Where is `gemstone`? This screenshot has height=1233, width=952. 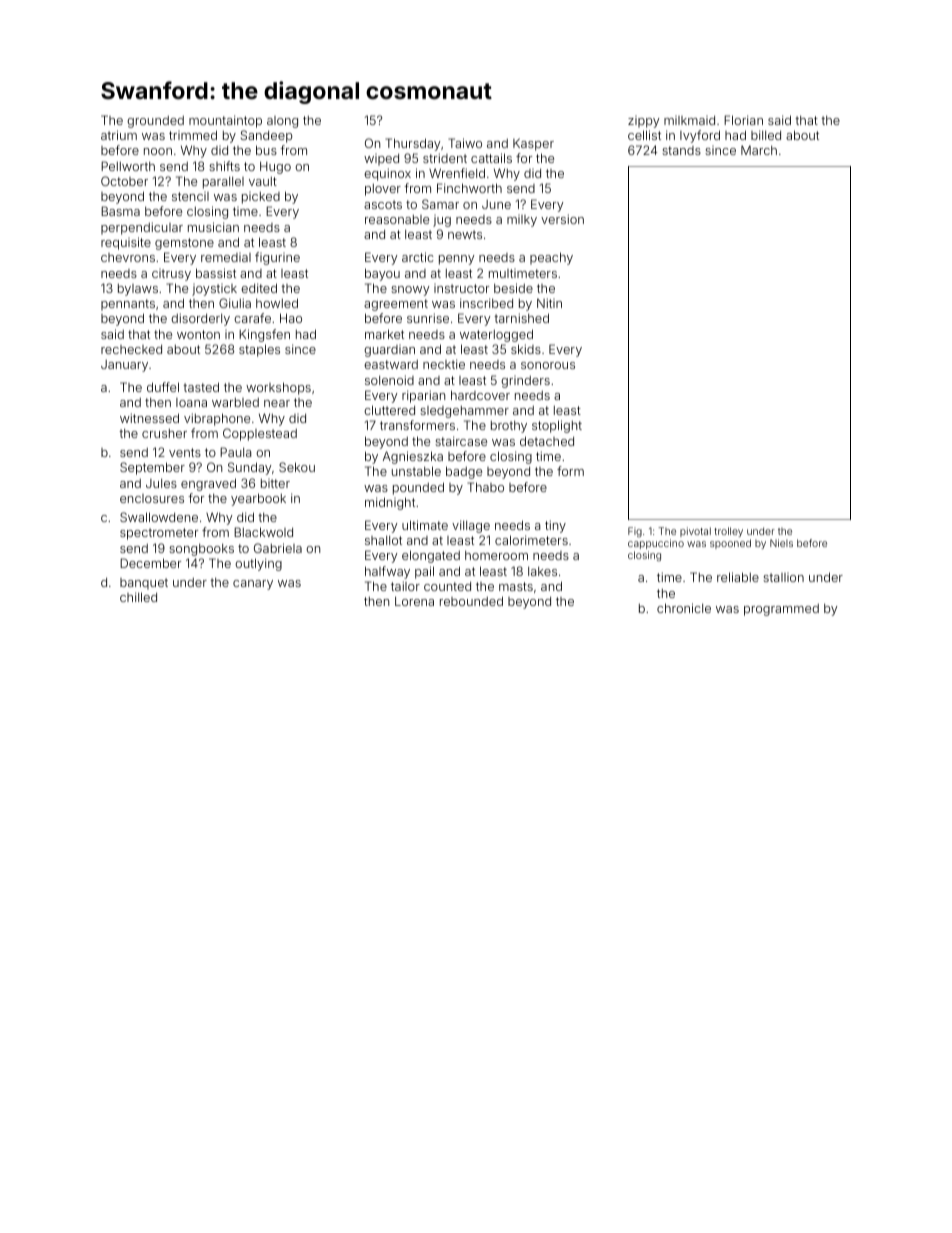 gemstone is located at coordinates (184, 244).
